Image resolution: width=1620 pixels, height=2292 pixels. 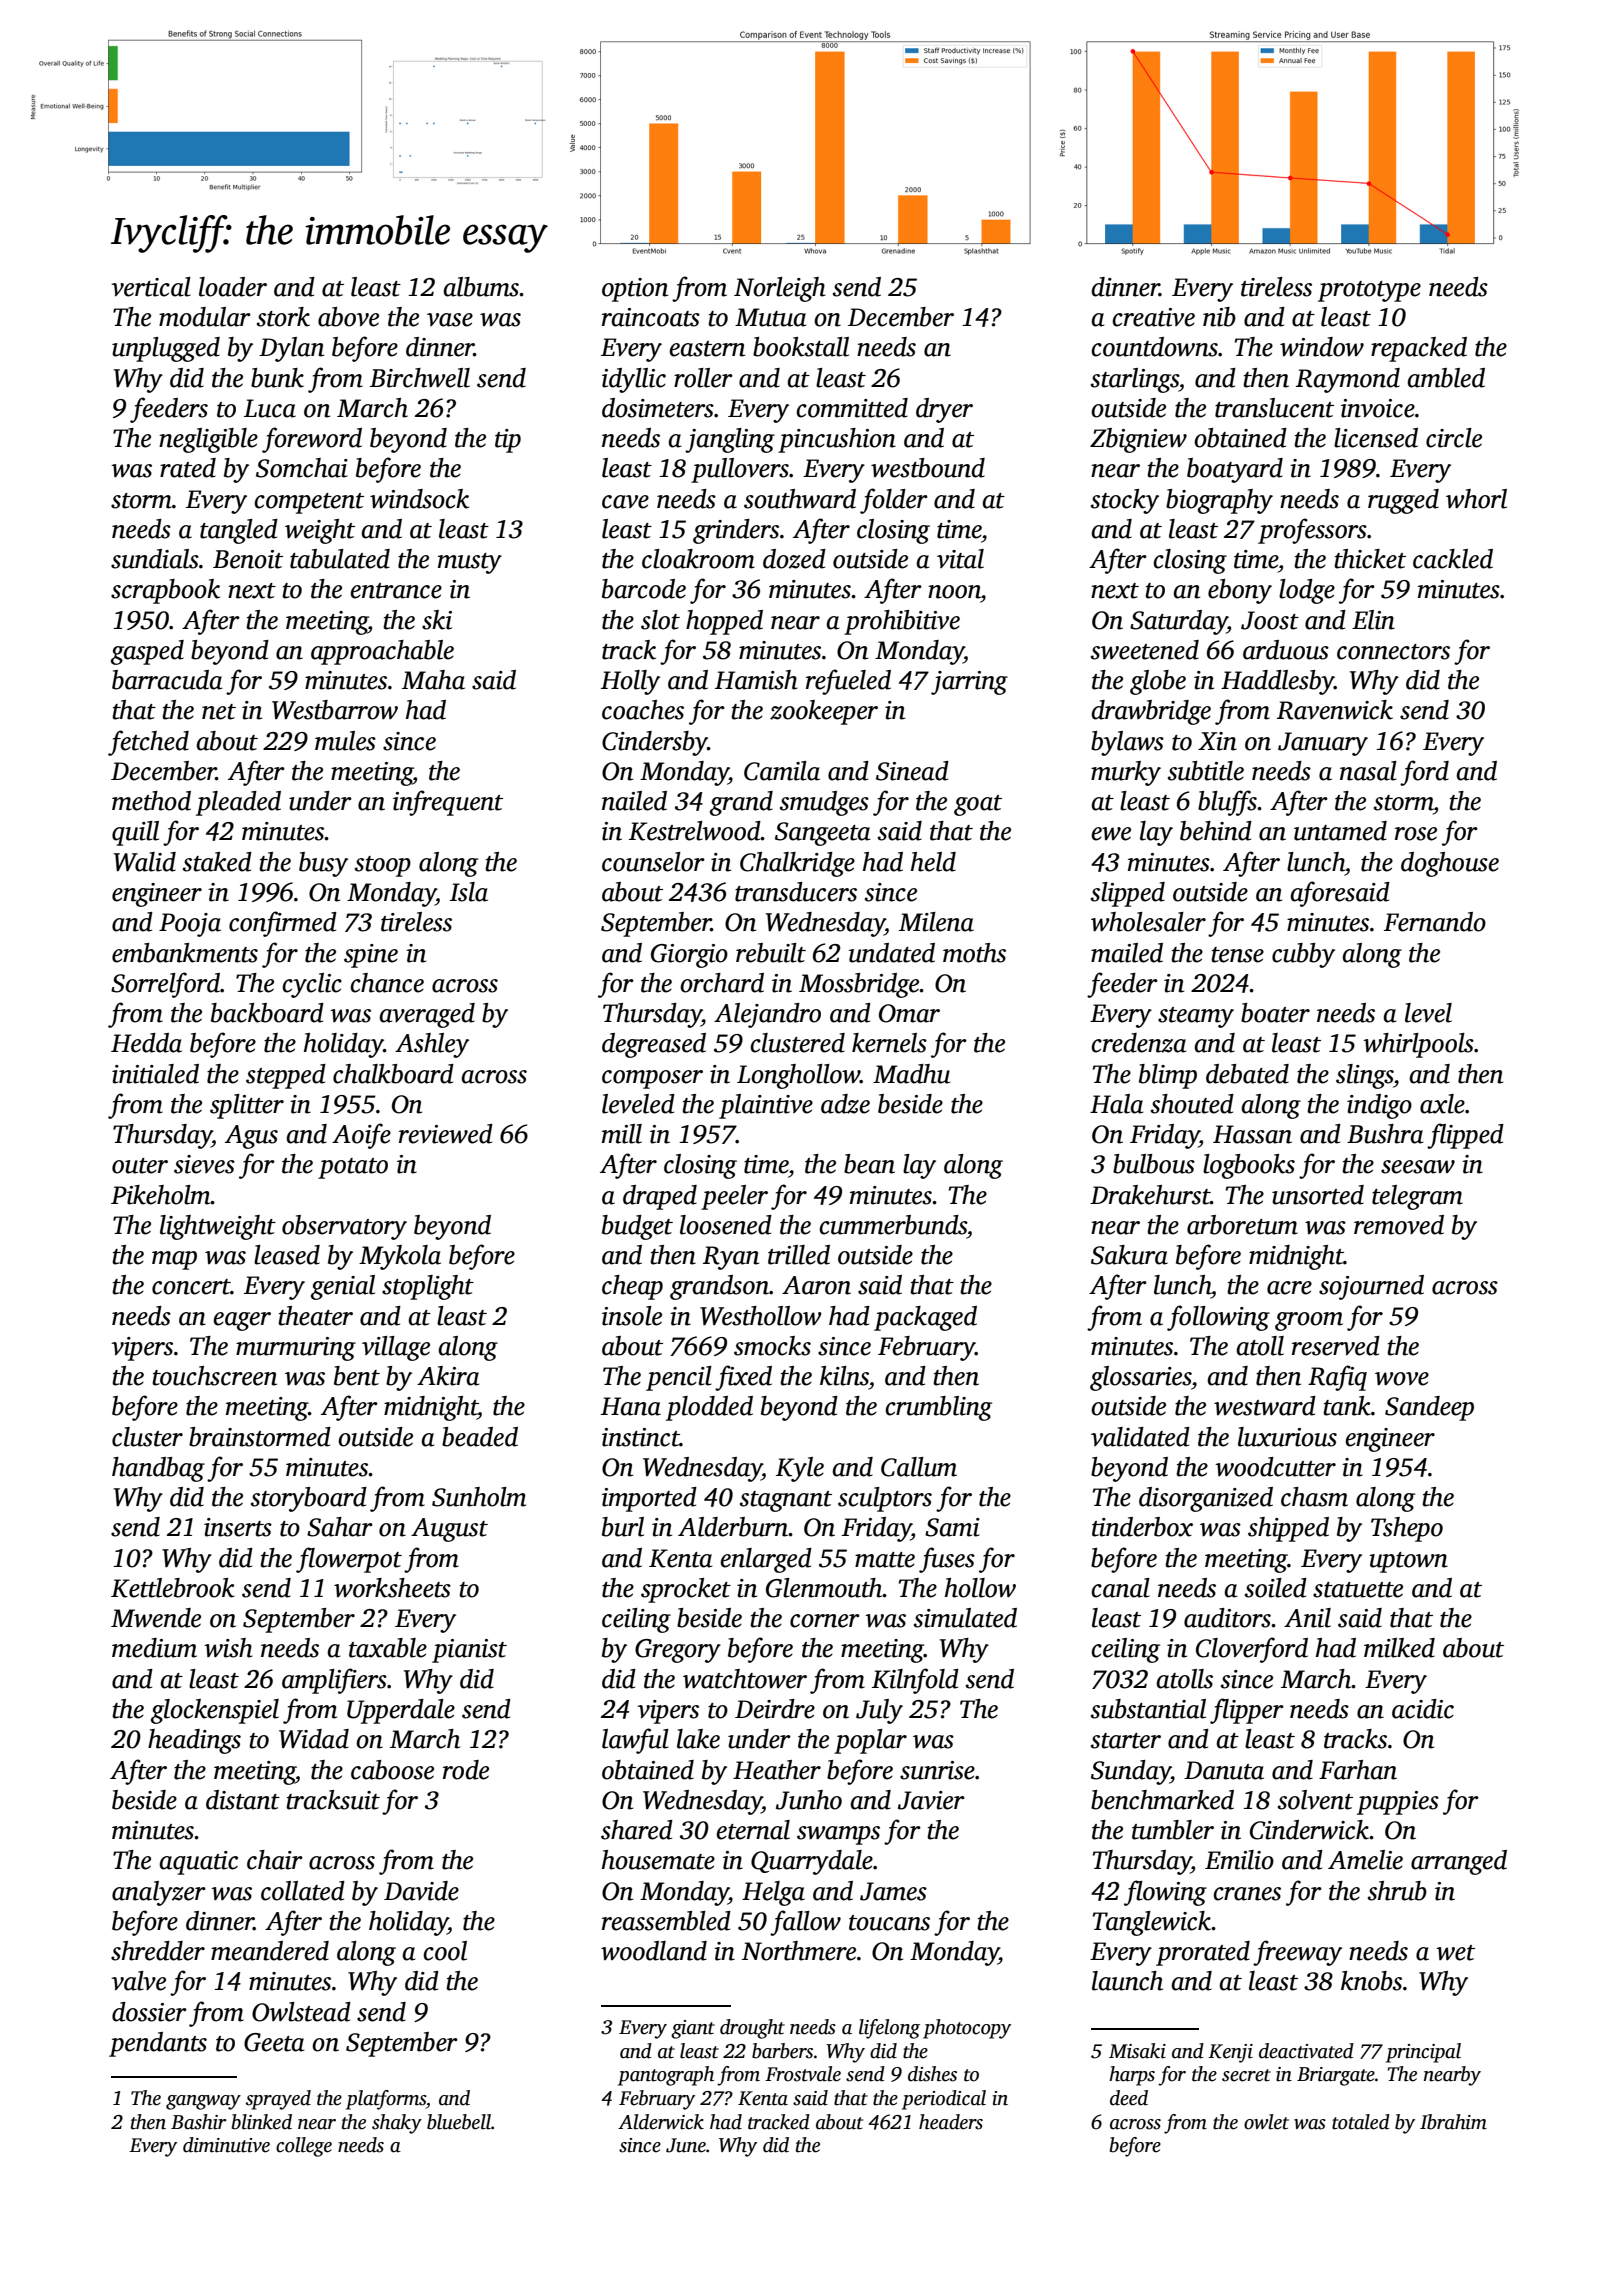 What do you see at coordinates (885, 1499) in the page?
I see `sculptors` at bounding box center [885, 1499].
